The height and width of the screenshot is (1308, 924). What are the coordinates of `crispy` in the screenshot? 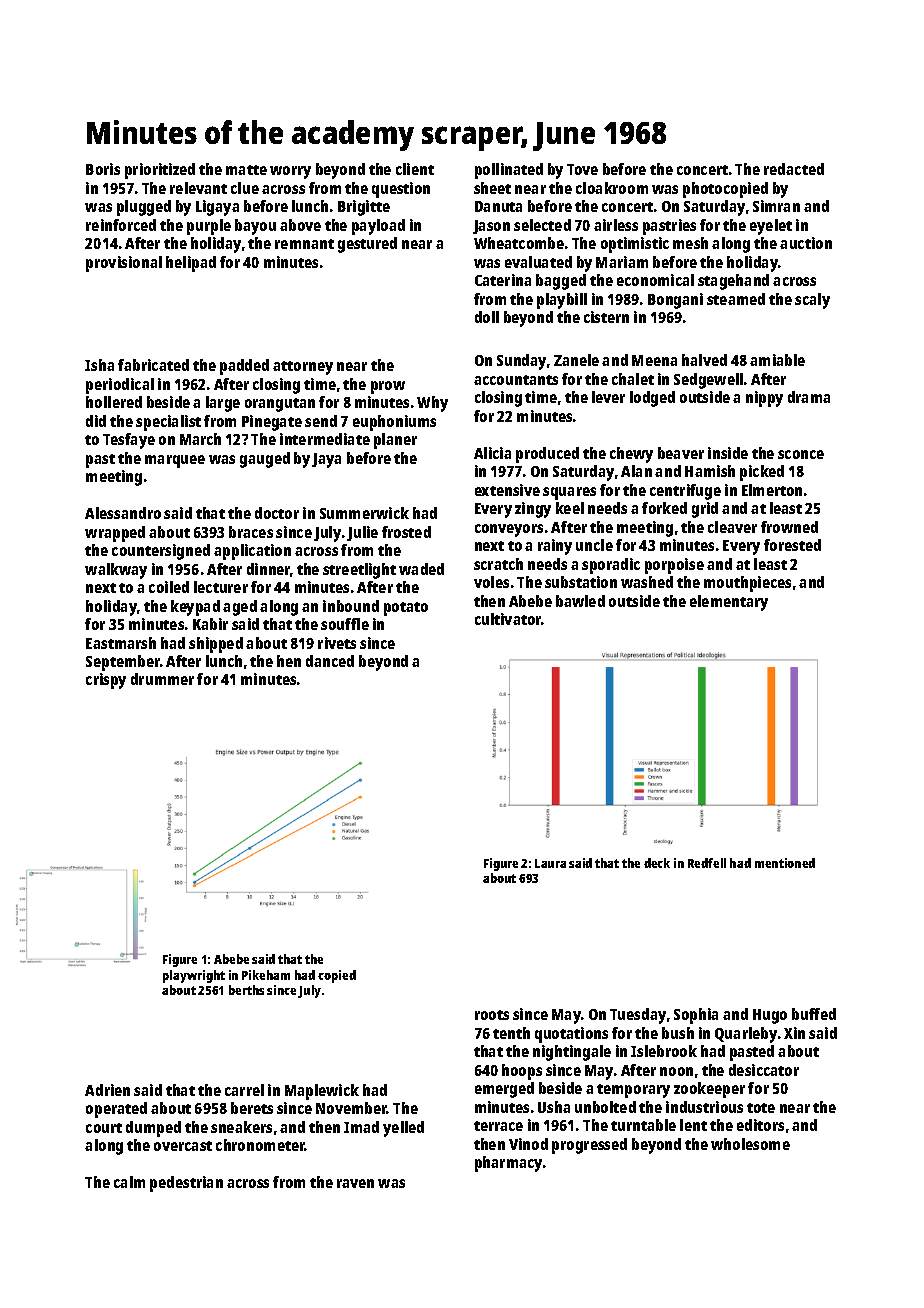 It's located at (106, 681).
